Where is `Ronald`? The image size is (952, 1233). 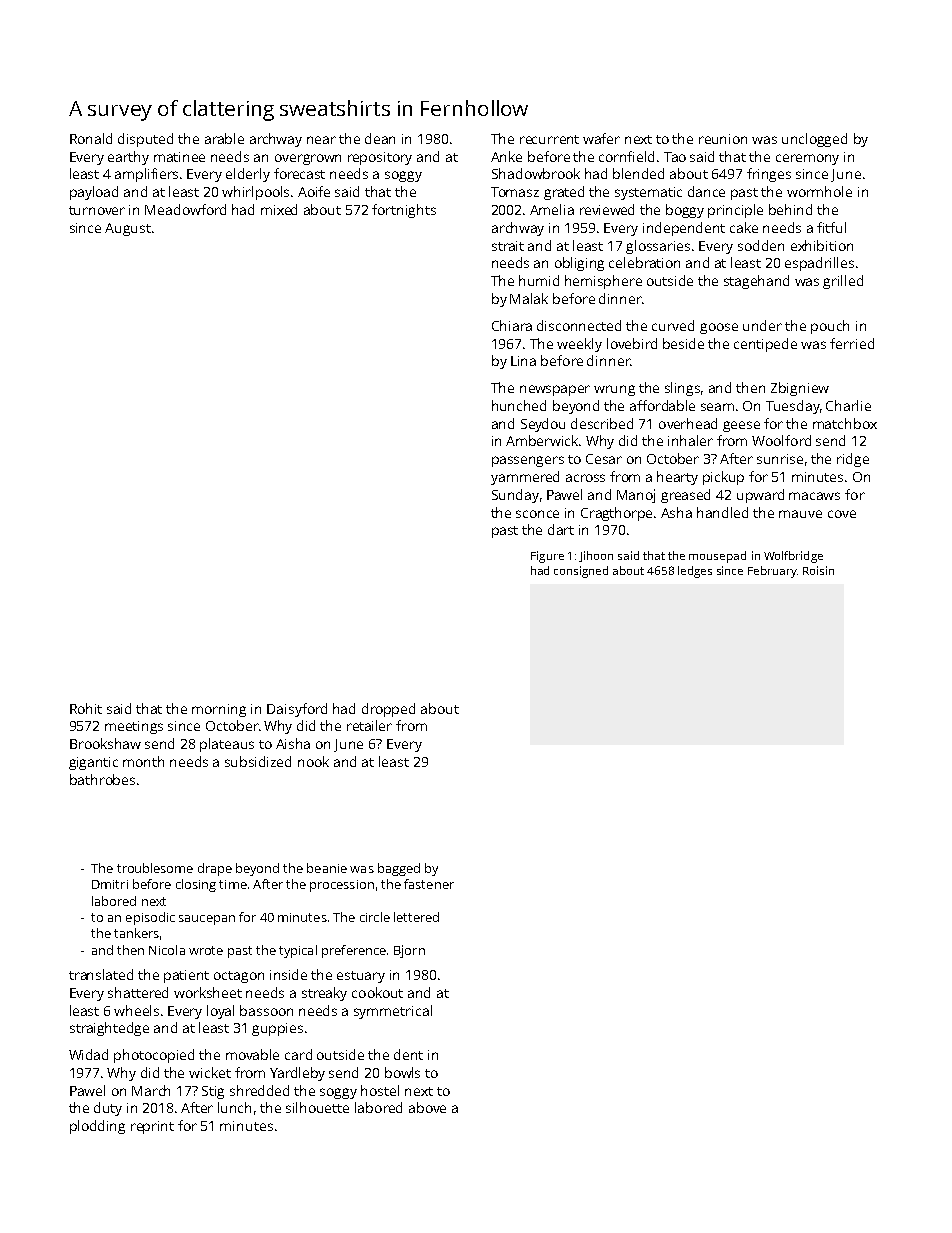
Ronald is located at coordinates (91, 138).
